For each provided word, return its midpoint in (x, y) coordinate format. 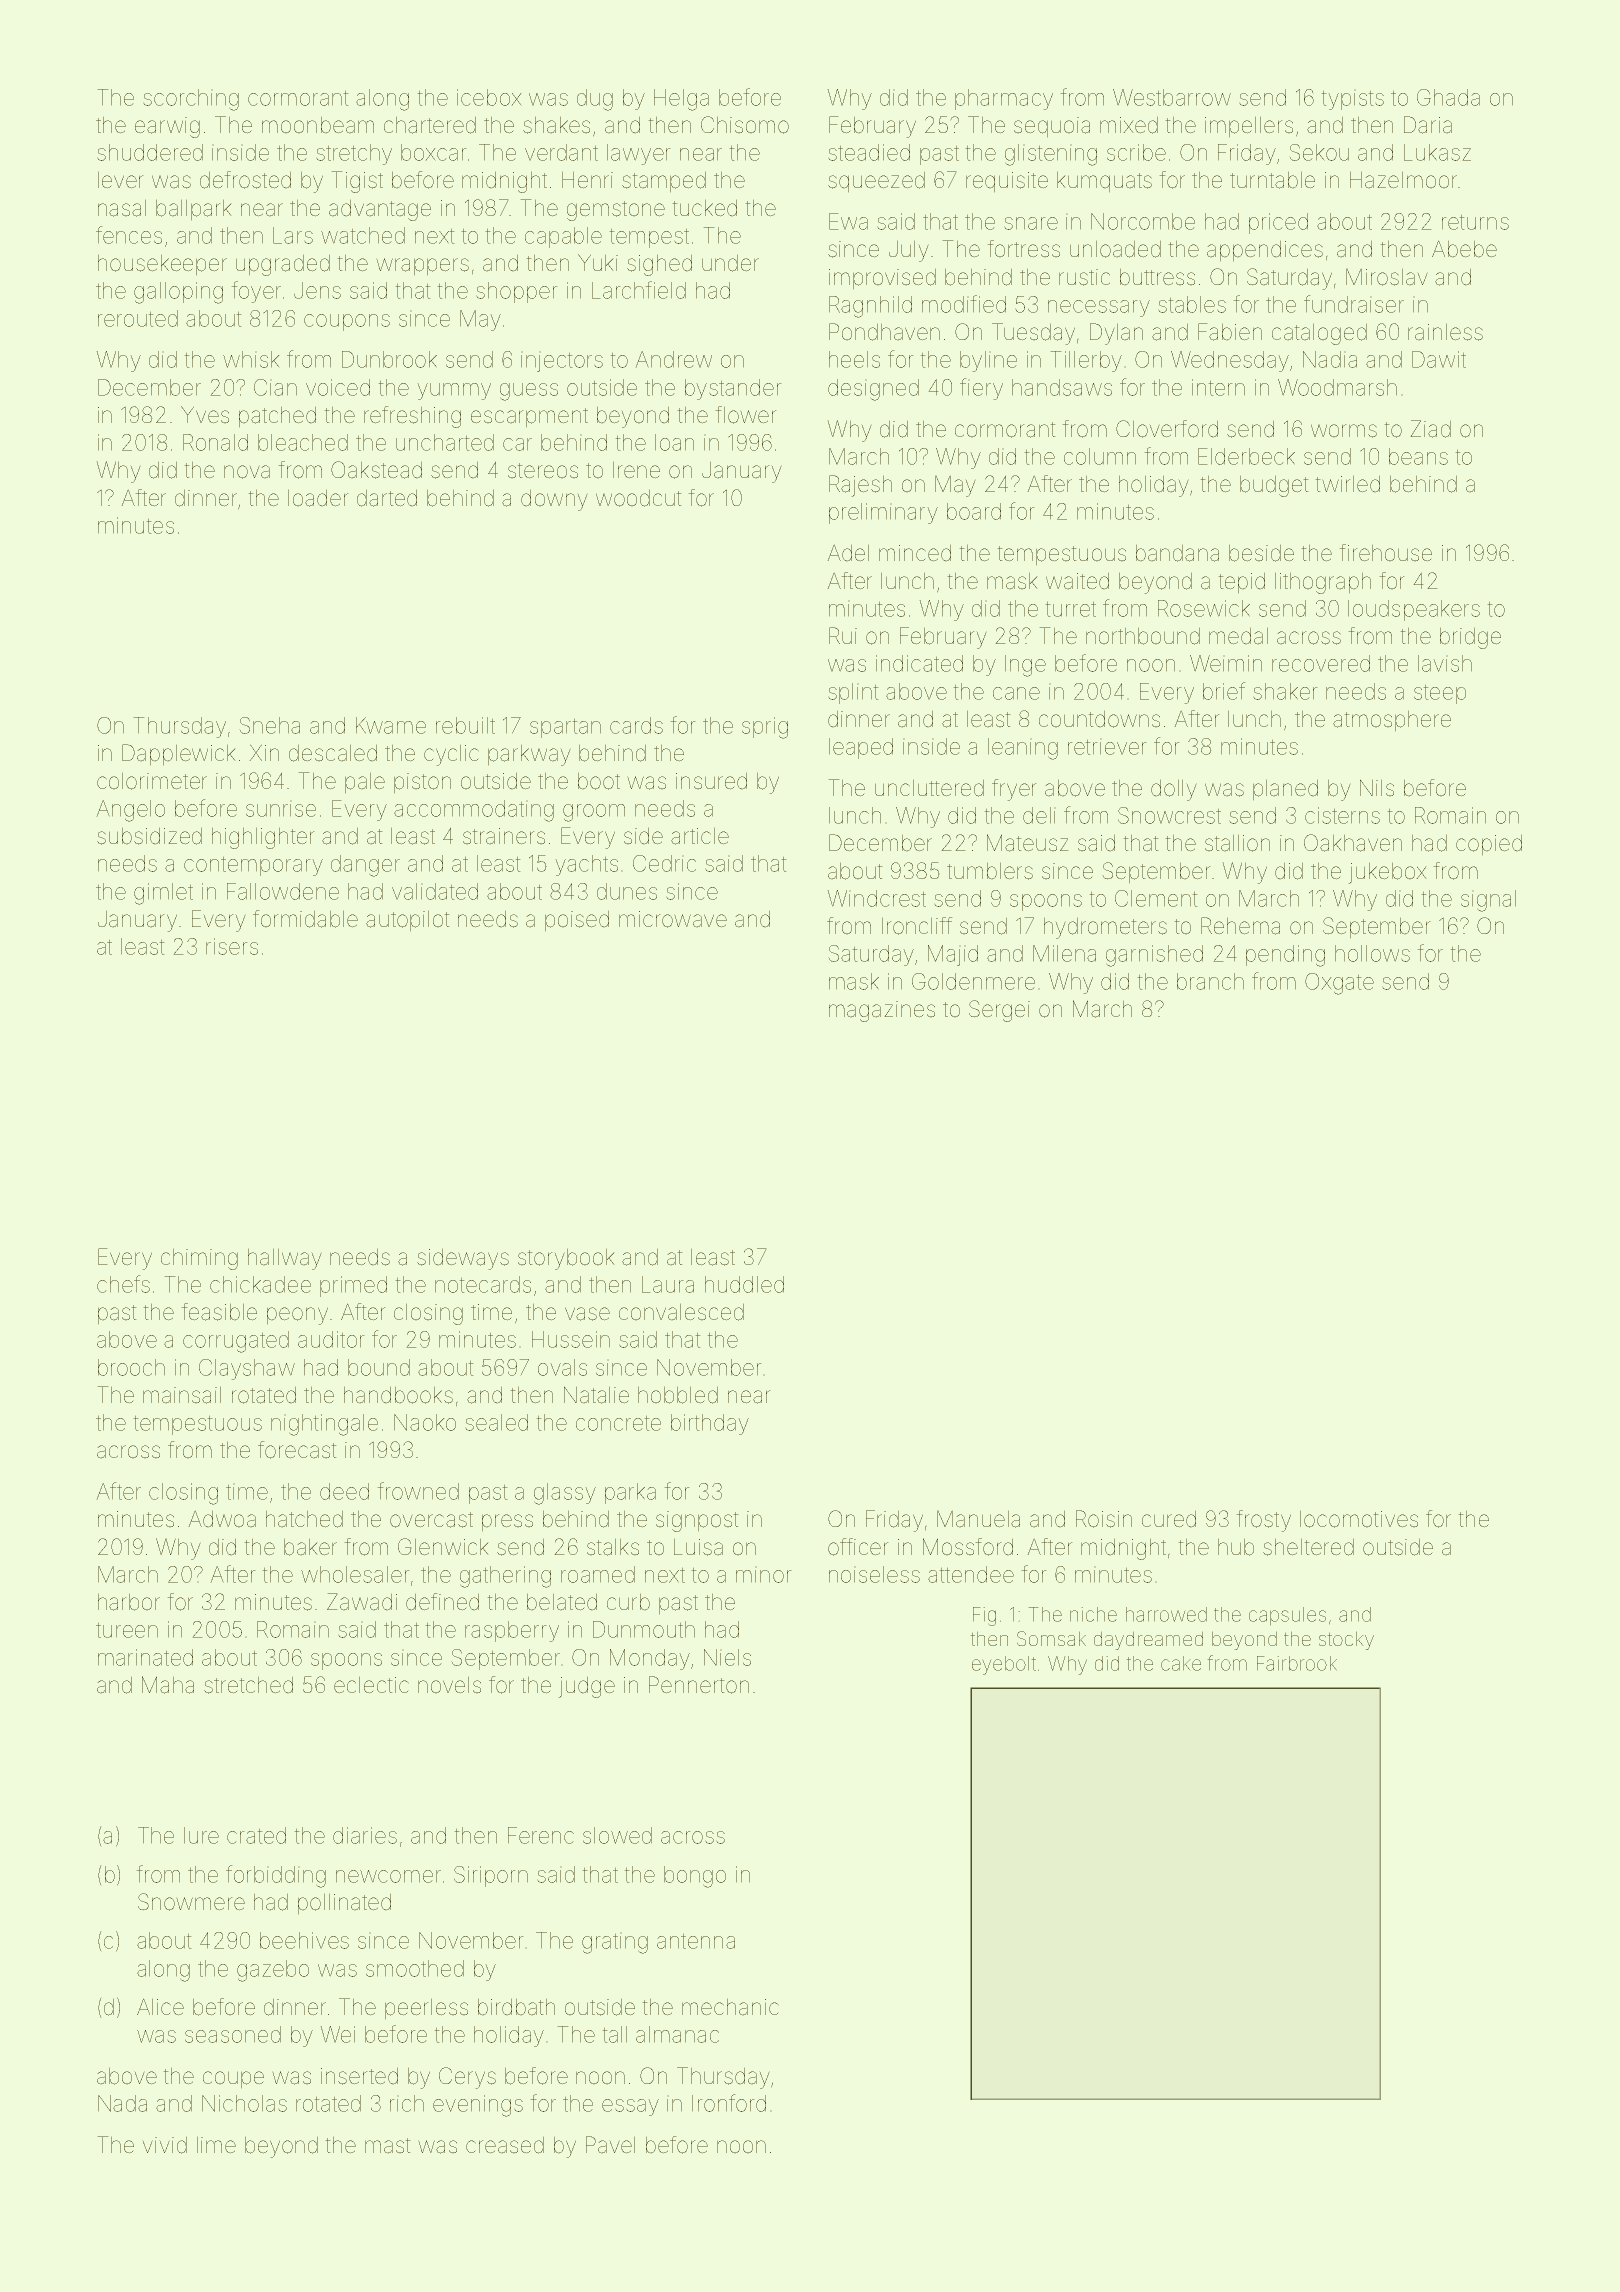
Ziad (1430, 429)
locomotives (1359, 1519)
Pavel (610, 2145)
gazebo (273, 1971)
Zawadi (362, 1602)
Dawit (1439, 359)
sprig (765, 728)
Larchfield (639, 290)
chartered (430, 125)
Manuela (978, 1519)
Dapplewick (179, 755)
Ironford (729, 2103)
